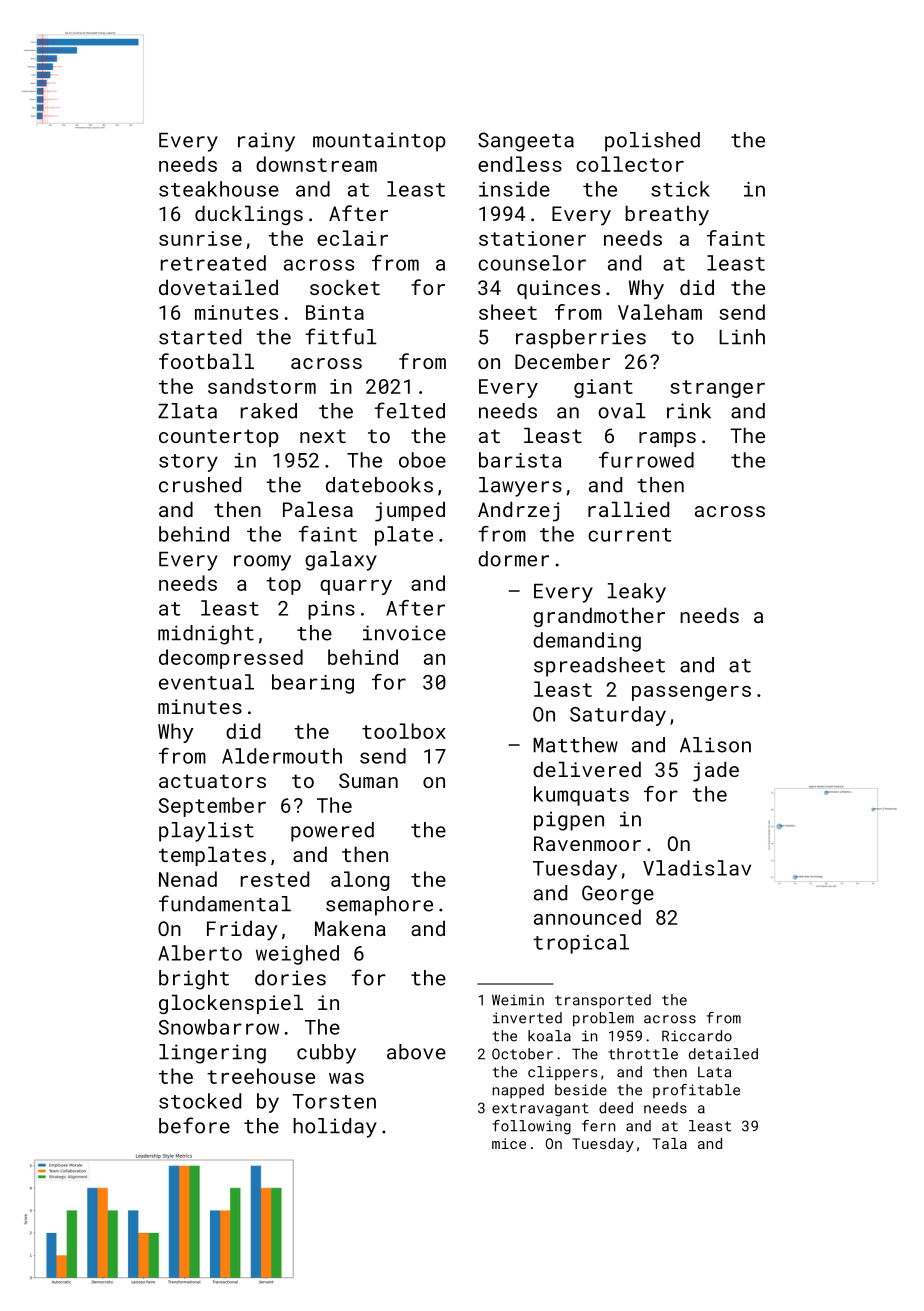 The width and height of the document is (924, 1311). I want to click on crushed, so click(200, 485).
